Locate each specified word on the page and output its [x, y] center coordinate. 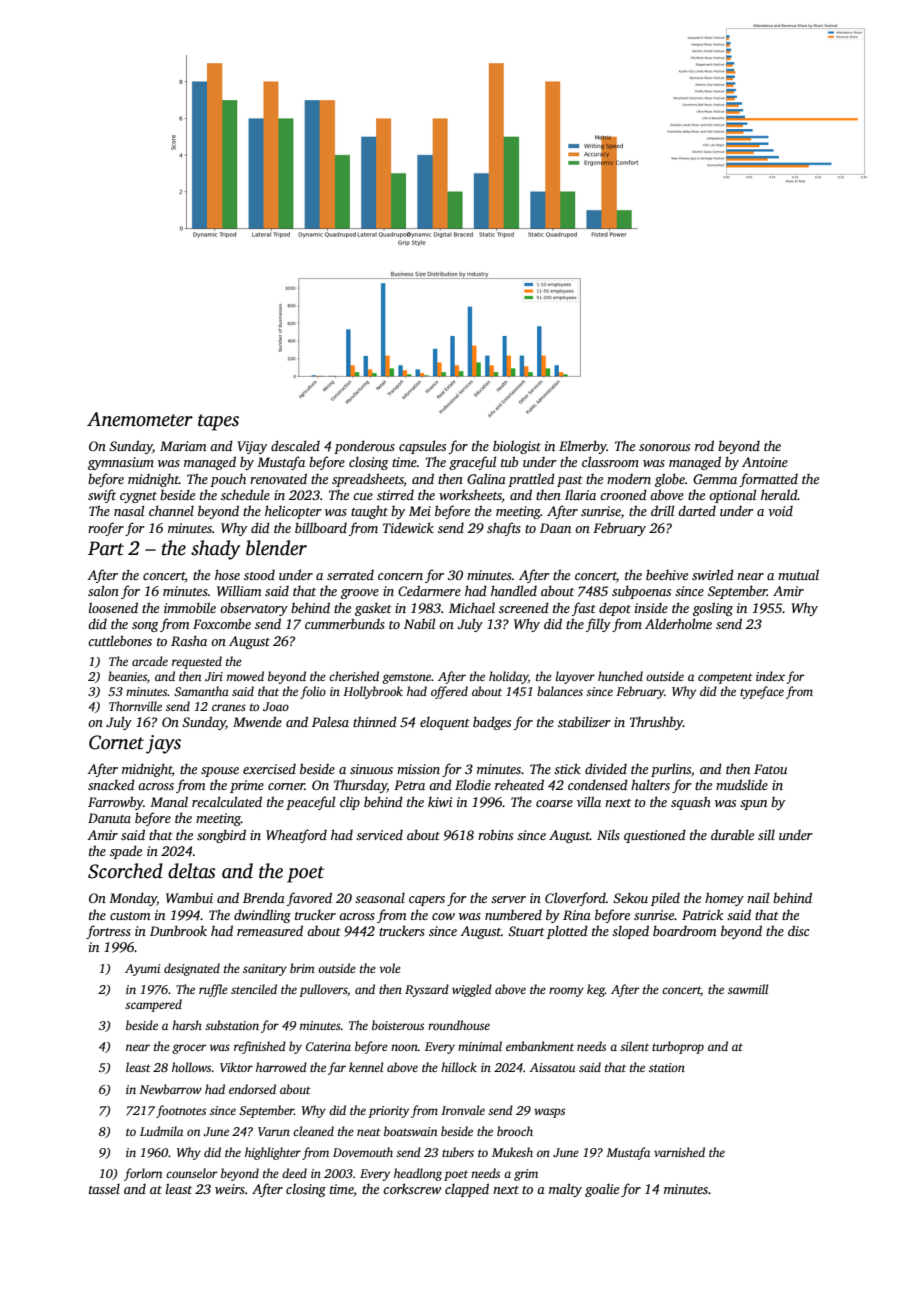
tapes [218, 422]
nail [758, 897]
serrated [350, 575]
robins [495, 835]
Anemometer [140, 419]
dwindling [262, 916]
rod [704, 445]
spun [753, 805]
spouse [220, 772]
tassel [104, 1189]
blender [276, 548]
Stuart [526, 931]
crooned [623, 494]
